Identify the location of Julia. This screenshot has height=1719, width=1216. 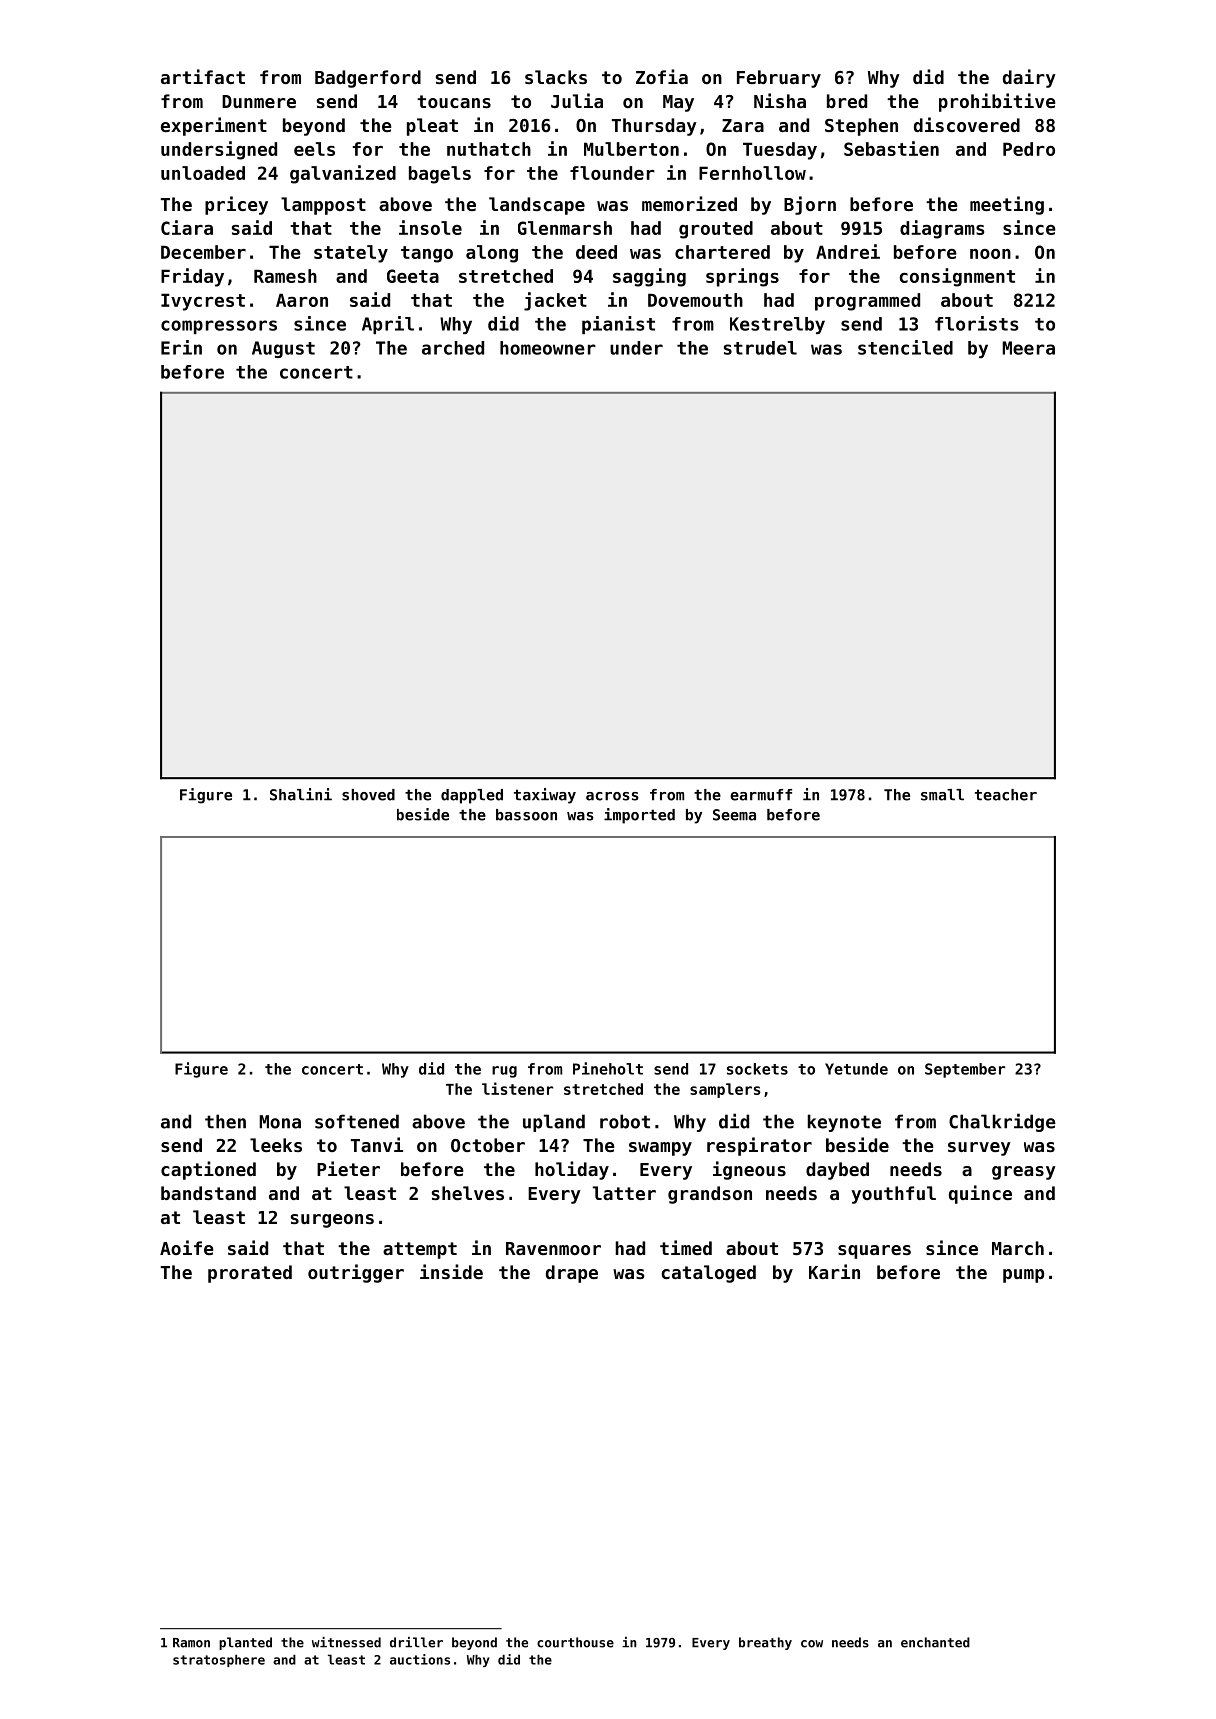
(577, 100).
